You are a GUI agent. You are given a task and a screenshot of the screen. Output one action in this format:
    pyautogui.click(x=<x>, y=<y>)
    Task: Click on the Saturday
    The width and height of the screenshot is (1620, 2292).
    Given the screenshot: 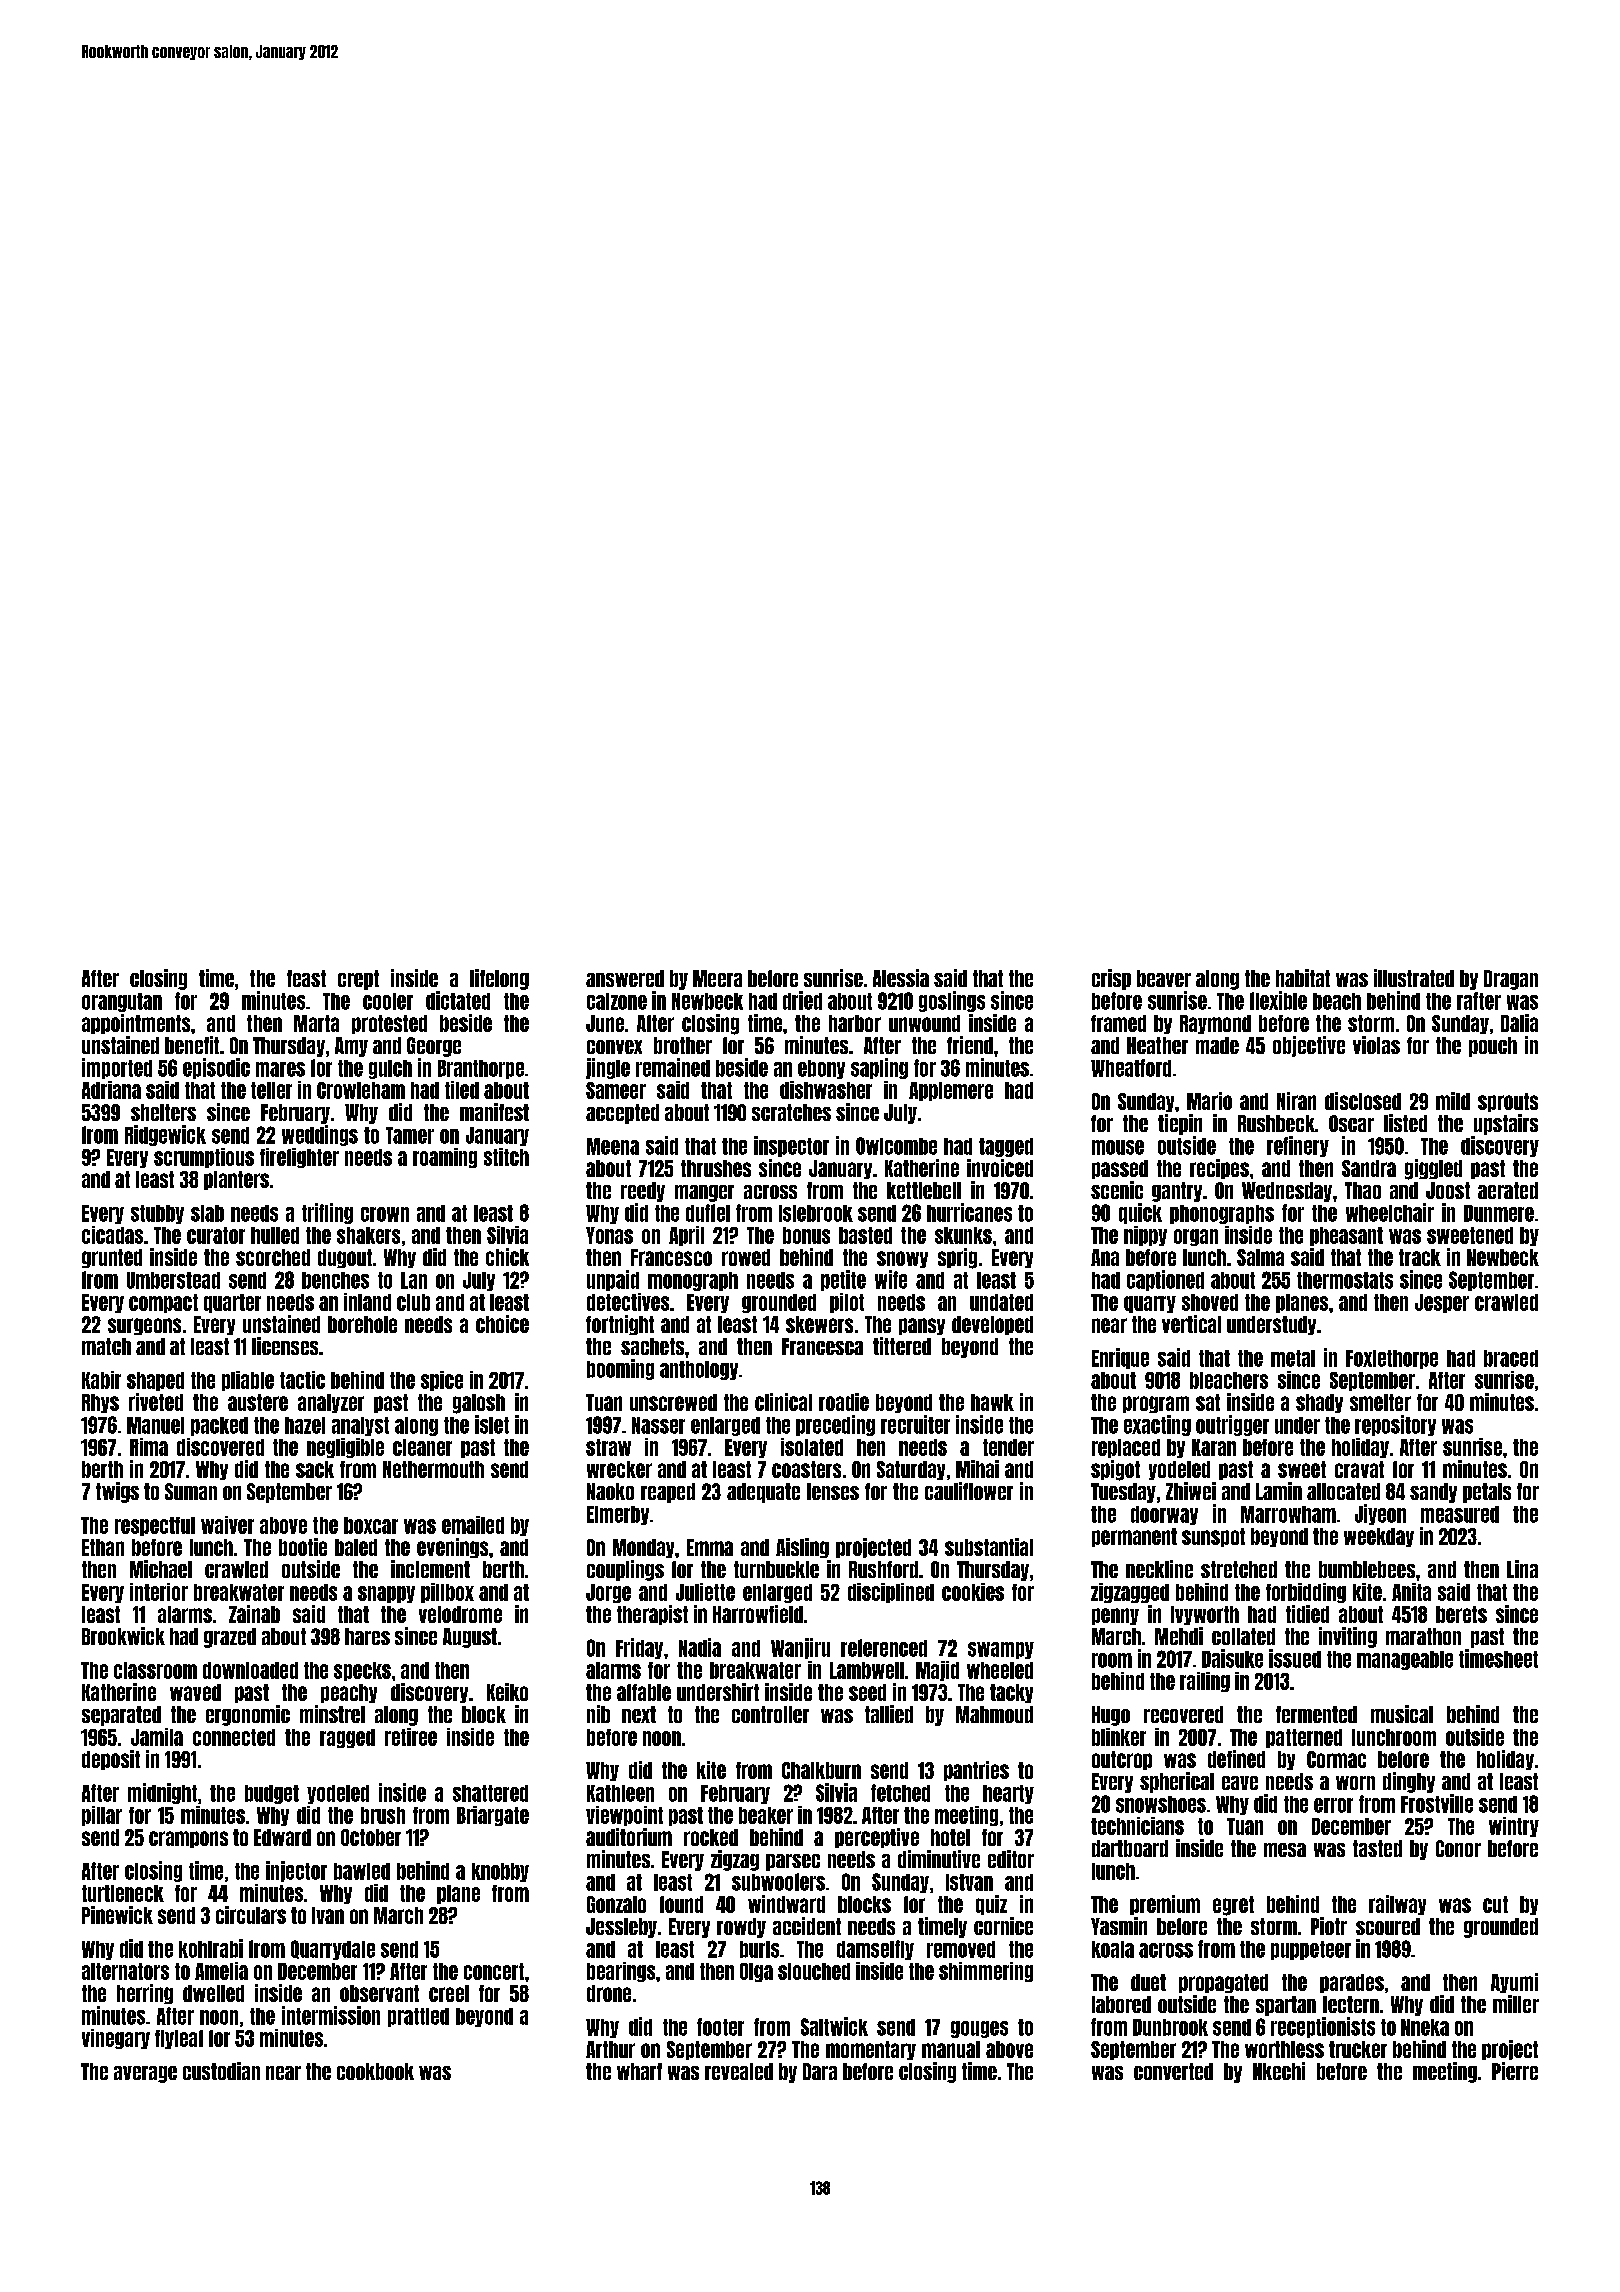 What is the action you would take?
    pyautogui.click(x=911, y=1470)
